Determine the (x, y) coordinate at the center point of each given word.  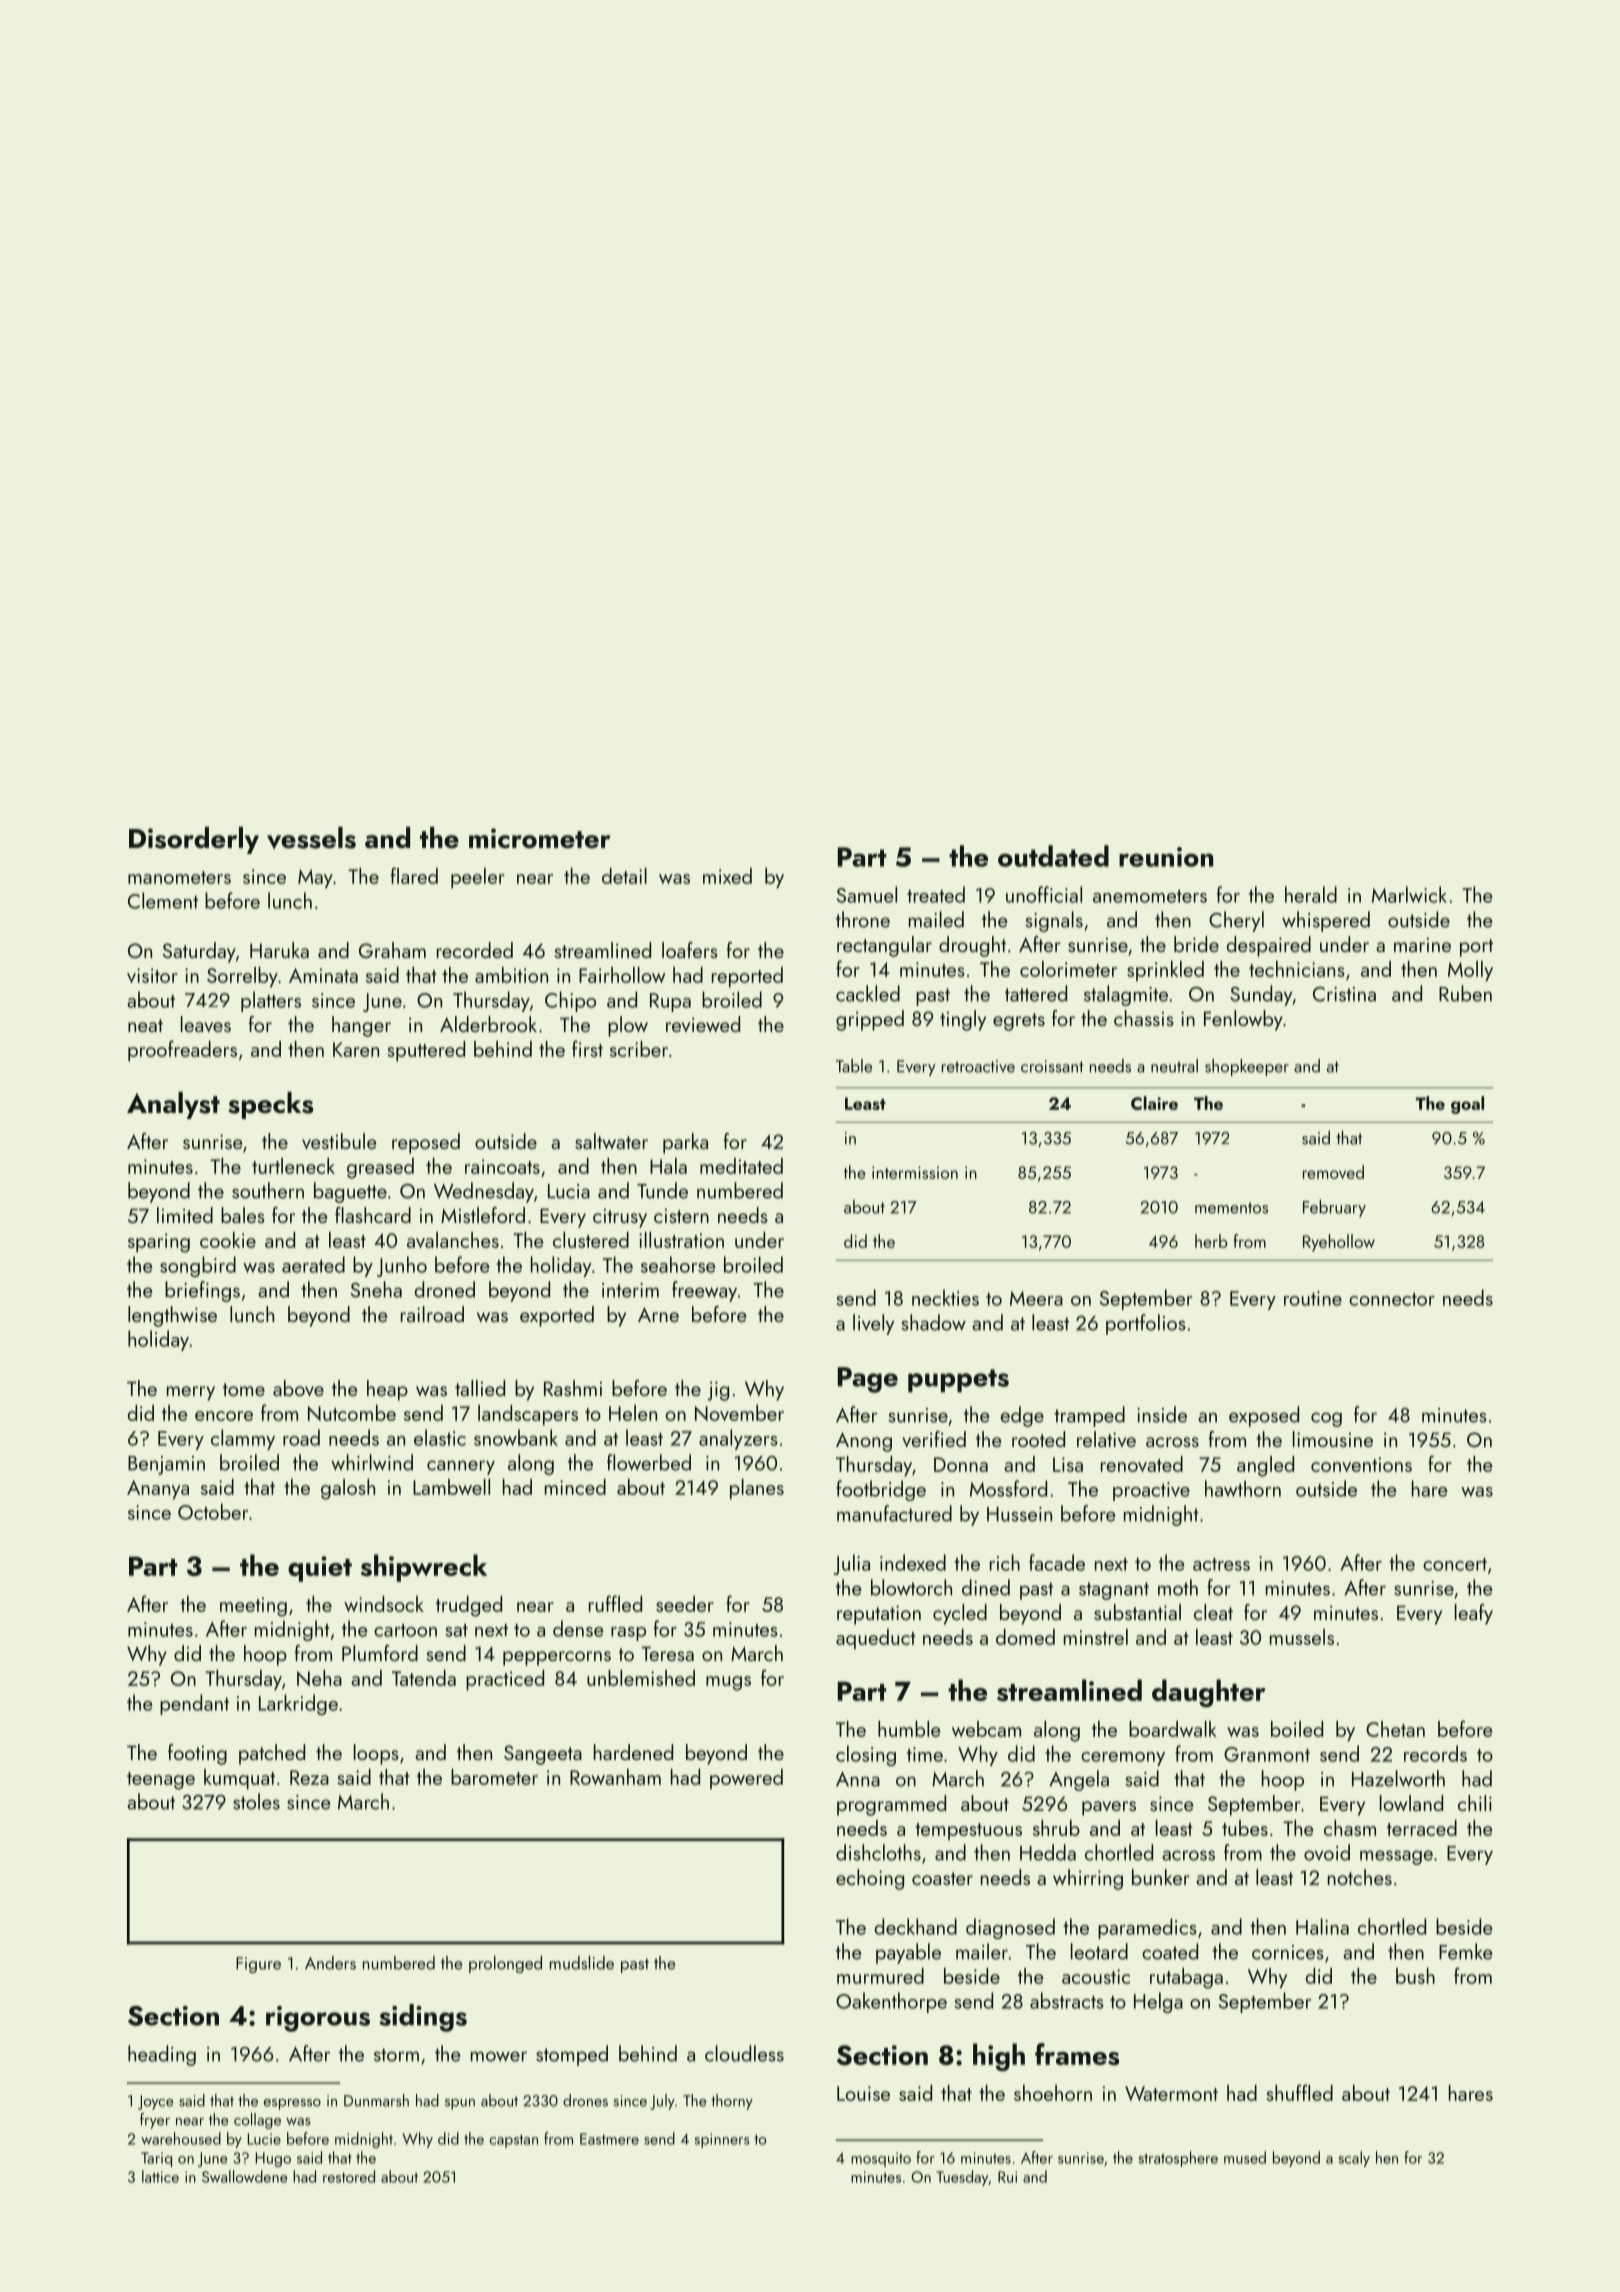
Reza (309, 1777)
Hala (668, 1166)
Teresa (667, 1653)
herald (1311, 894)
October (213, 1511)
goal (1467, 1105)
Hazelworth (1398, 1778)
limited (185, 1215)
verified (934, 1439)
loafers (690, 950)
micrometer (540, 838)
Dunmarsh (376, 2100)
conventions (1361, 1464)
